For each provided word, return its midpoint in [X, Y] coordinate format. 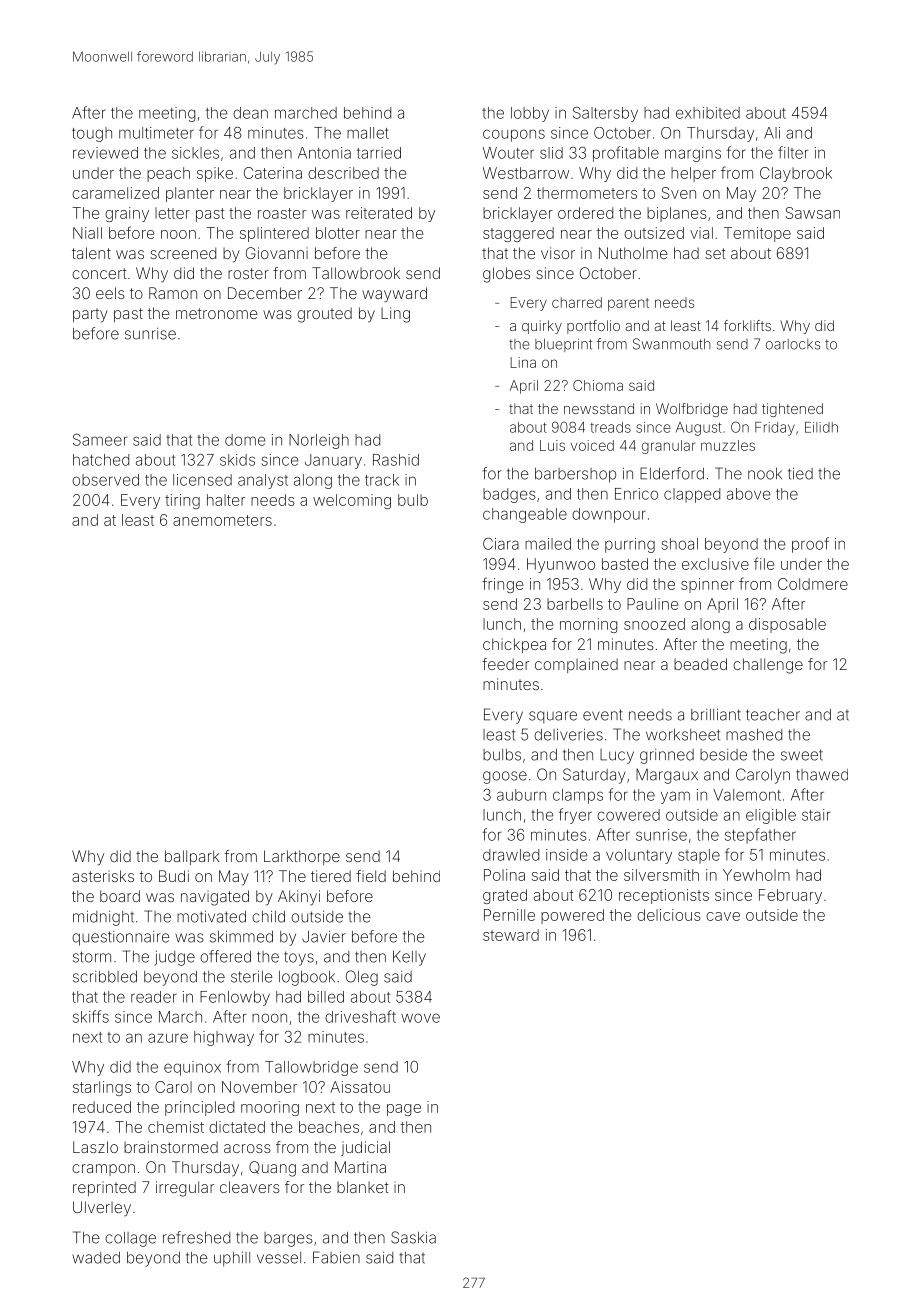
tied [800, 473]
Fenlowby [235, 998]
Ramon [173, 293]
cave [723, 916]
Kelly [409, 958]
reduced [102, 1107]
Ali [772, 133]
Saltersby [605, 114]
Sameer [100, 440]
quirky [542, 327]
